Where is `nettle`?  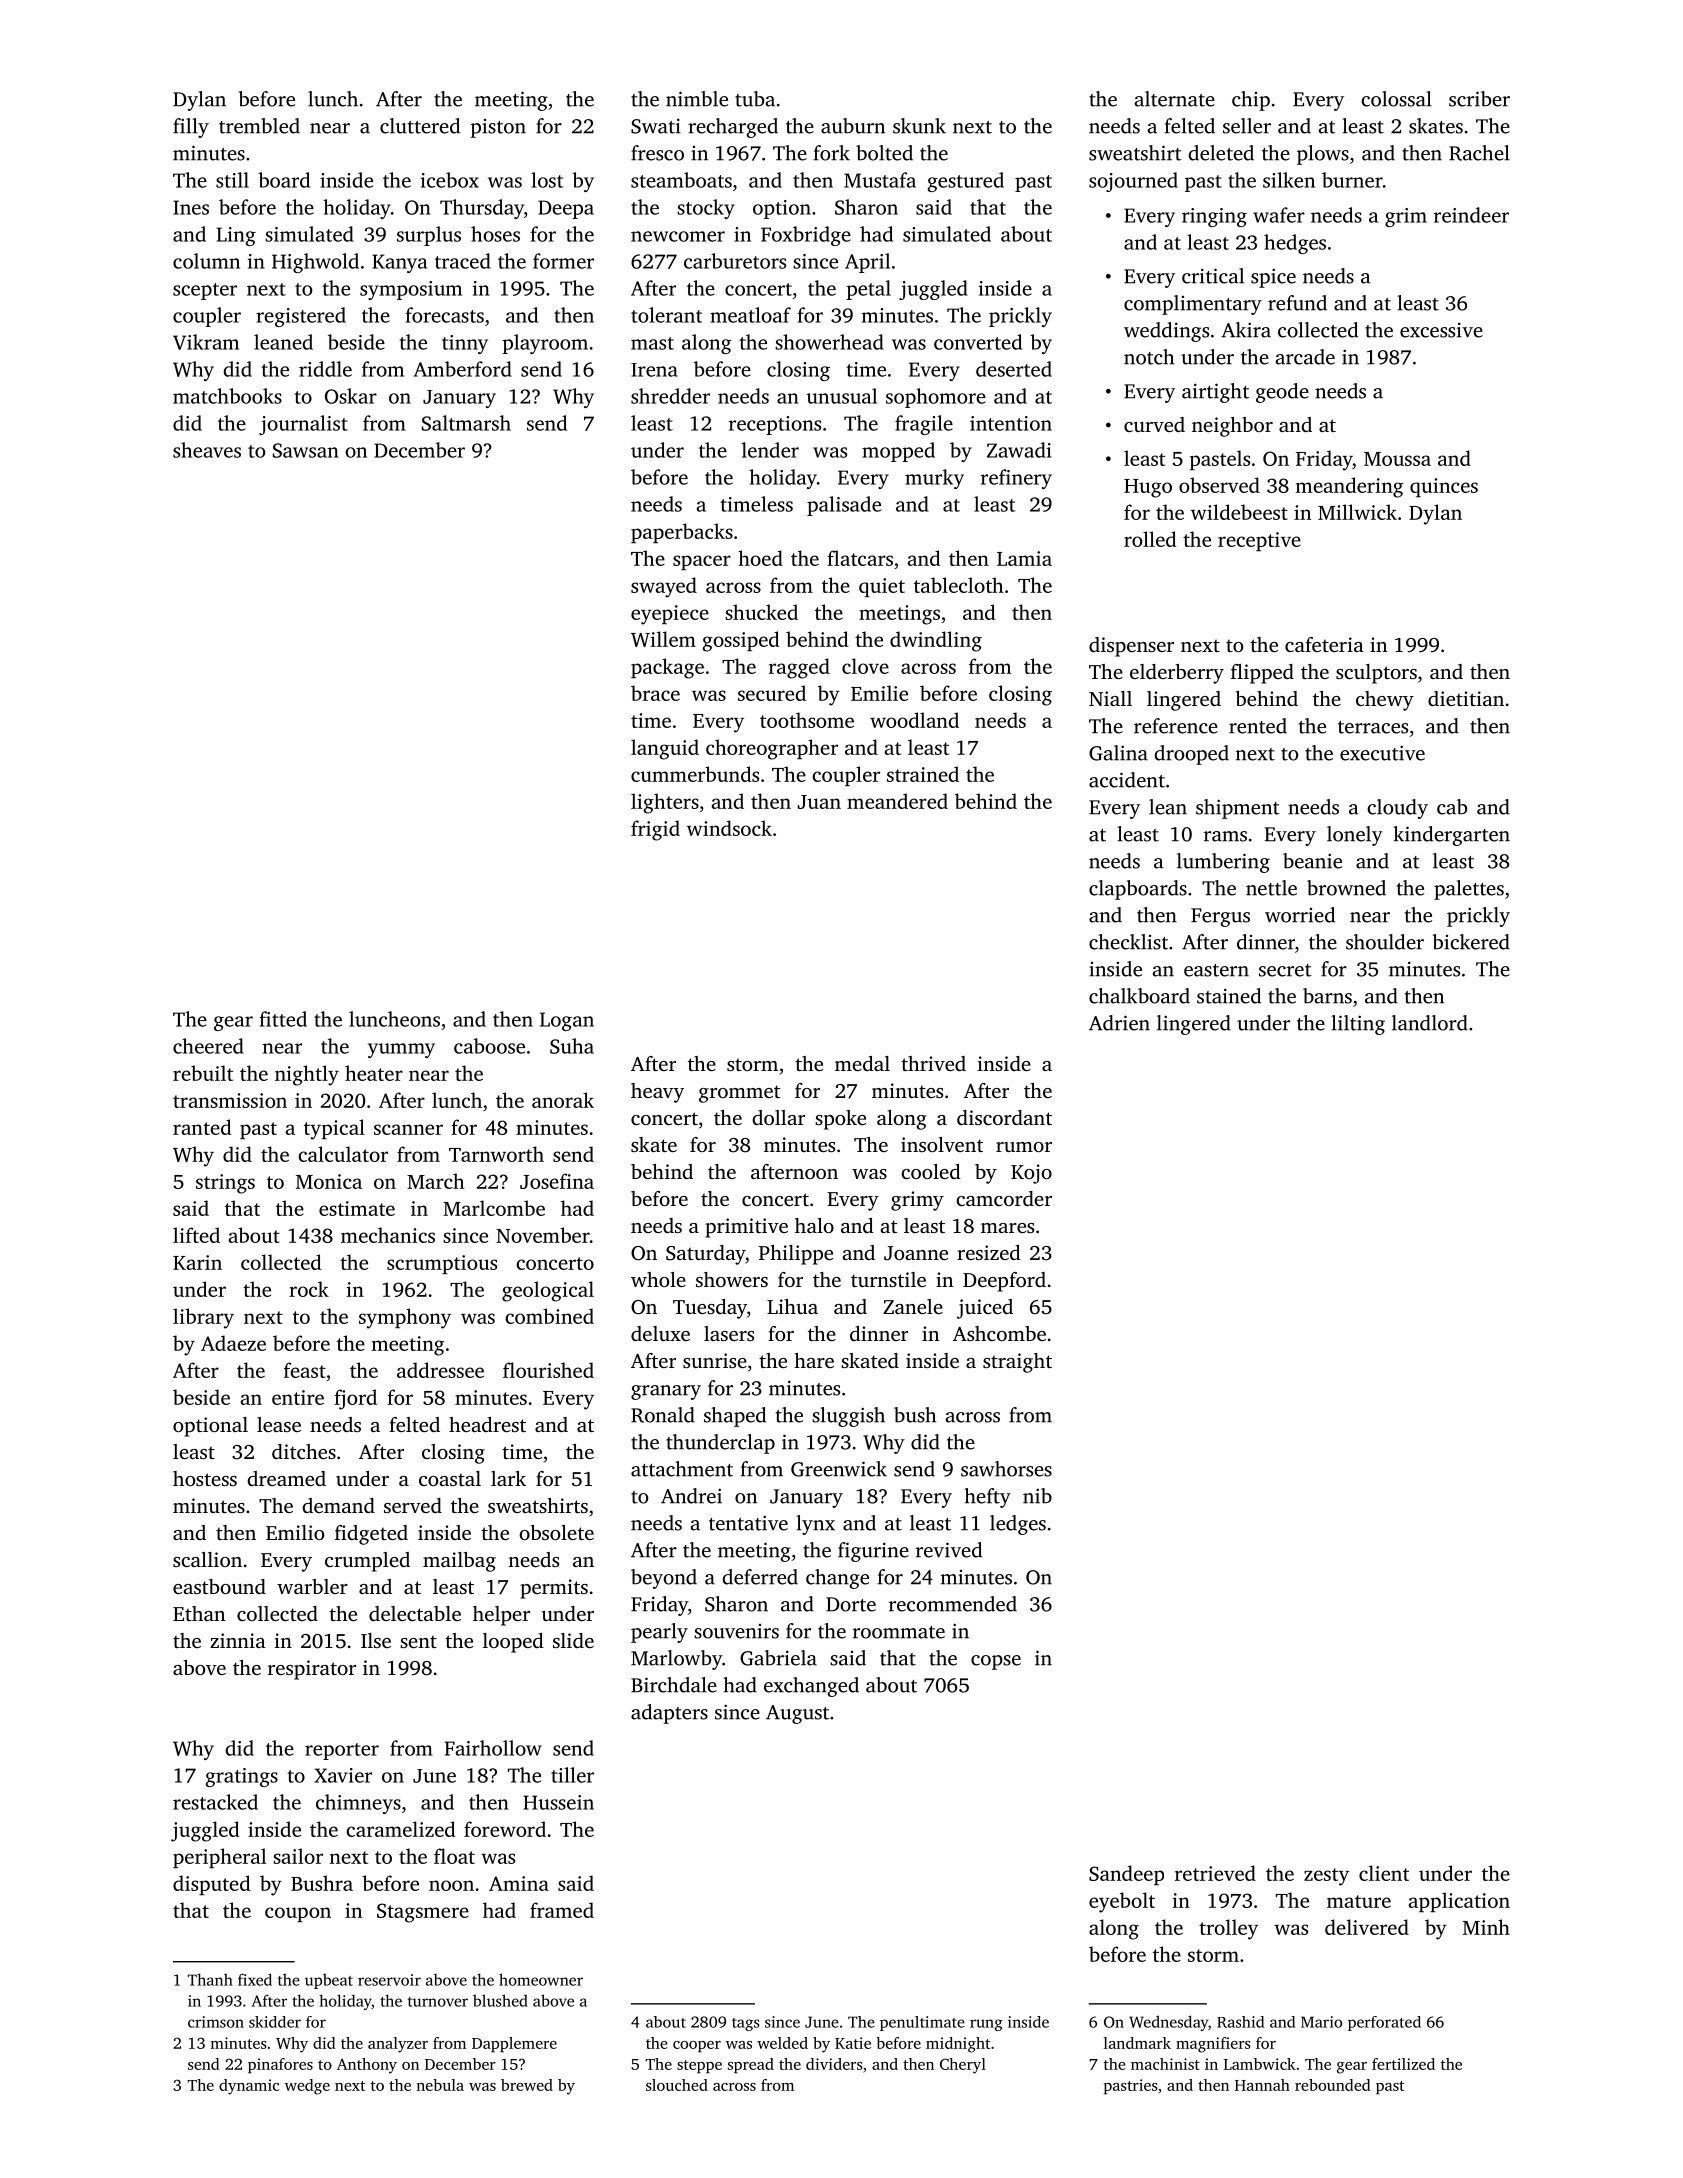 nettle is located at coordinates (1271, 888).
